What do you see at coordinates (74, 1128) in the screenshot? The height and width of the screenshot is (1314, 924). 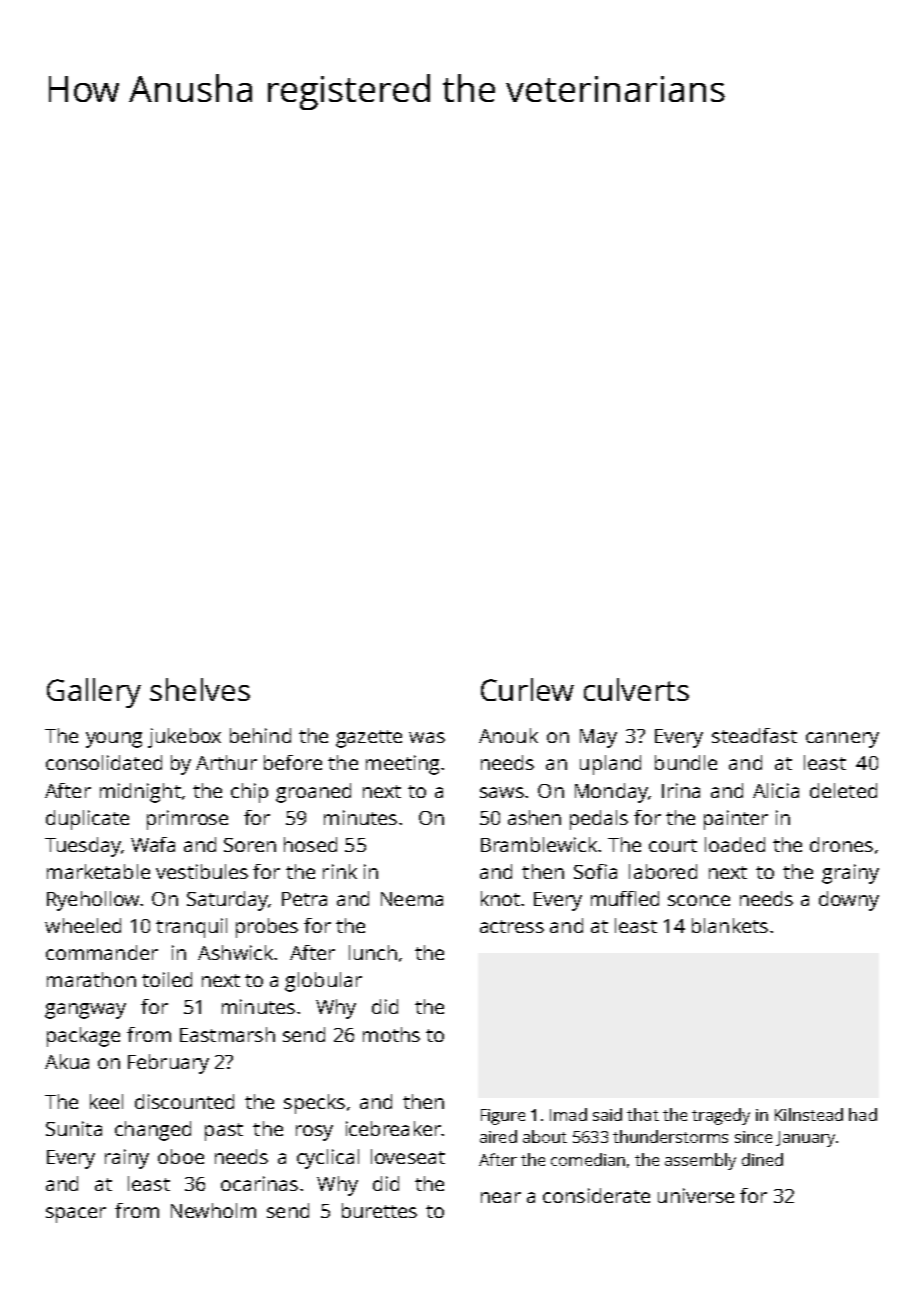 I see `Sunita` at bounding box center [74, 1128].
